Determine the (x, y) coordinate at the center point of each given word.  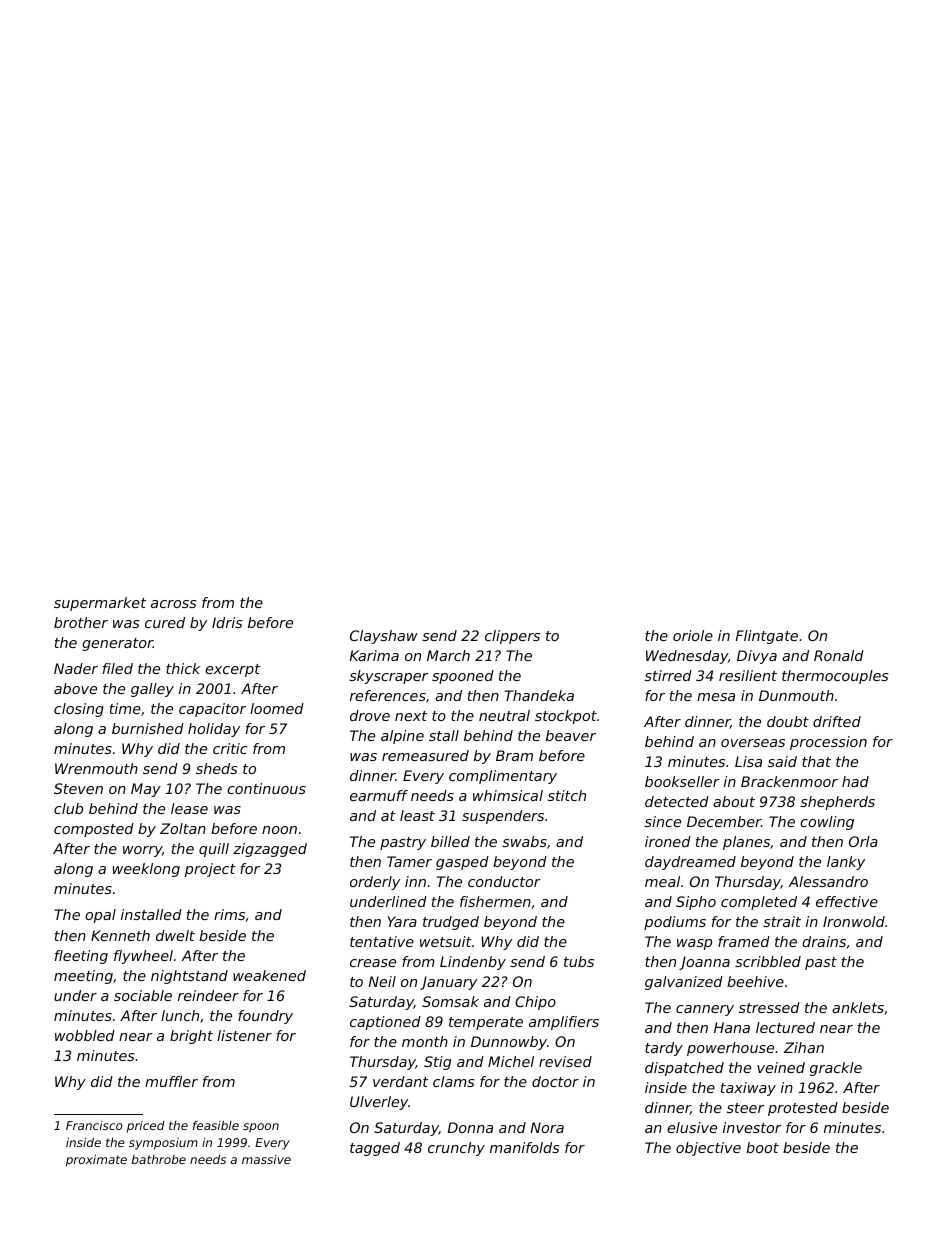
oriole (693, 635)
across (174, 604)
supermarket (100, 604)
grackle (836, 1069)
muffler (171, 1081)
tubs (579, 961)
